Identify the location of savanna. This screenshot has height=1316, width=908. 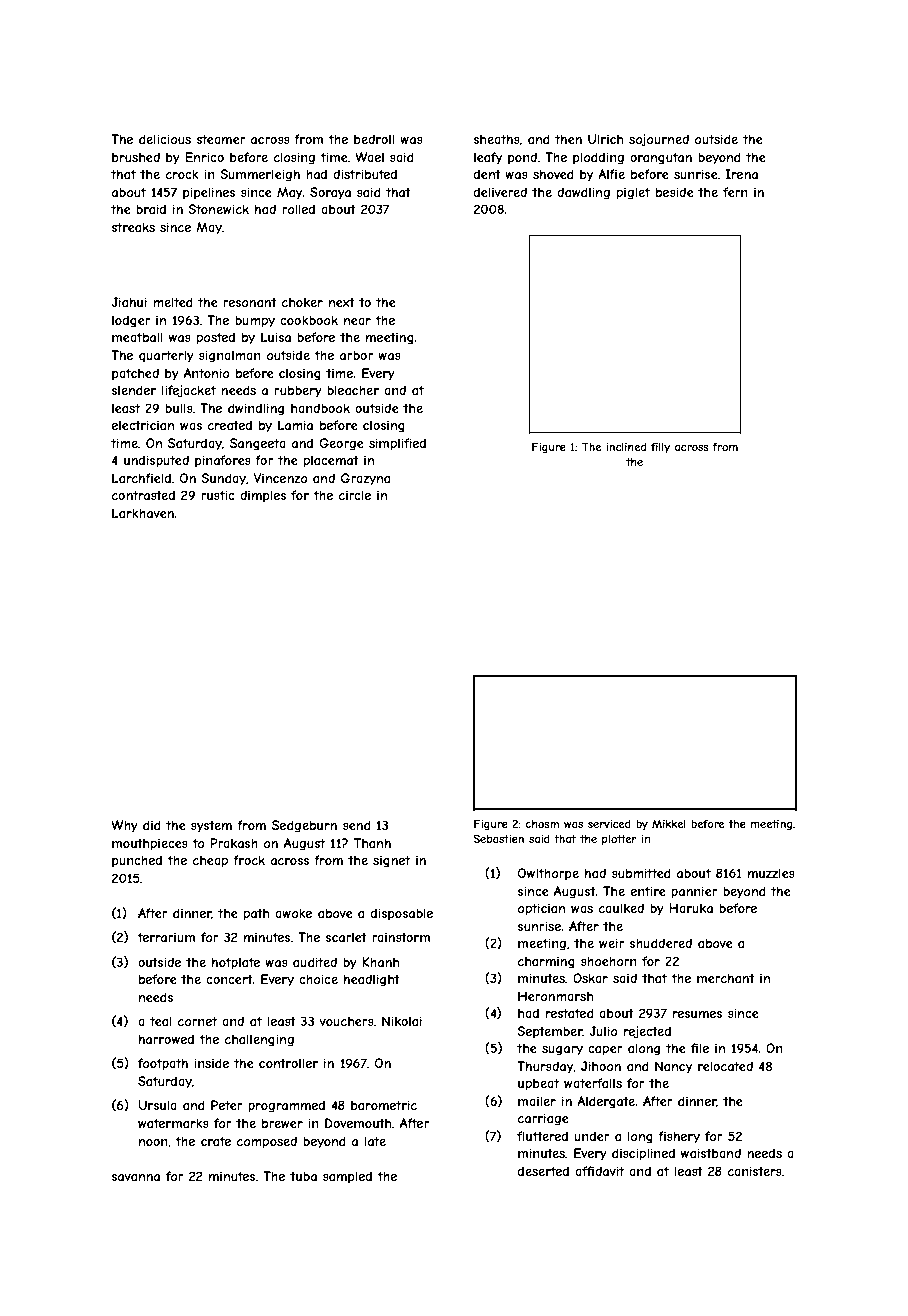
(135, 1177).
